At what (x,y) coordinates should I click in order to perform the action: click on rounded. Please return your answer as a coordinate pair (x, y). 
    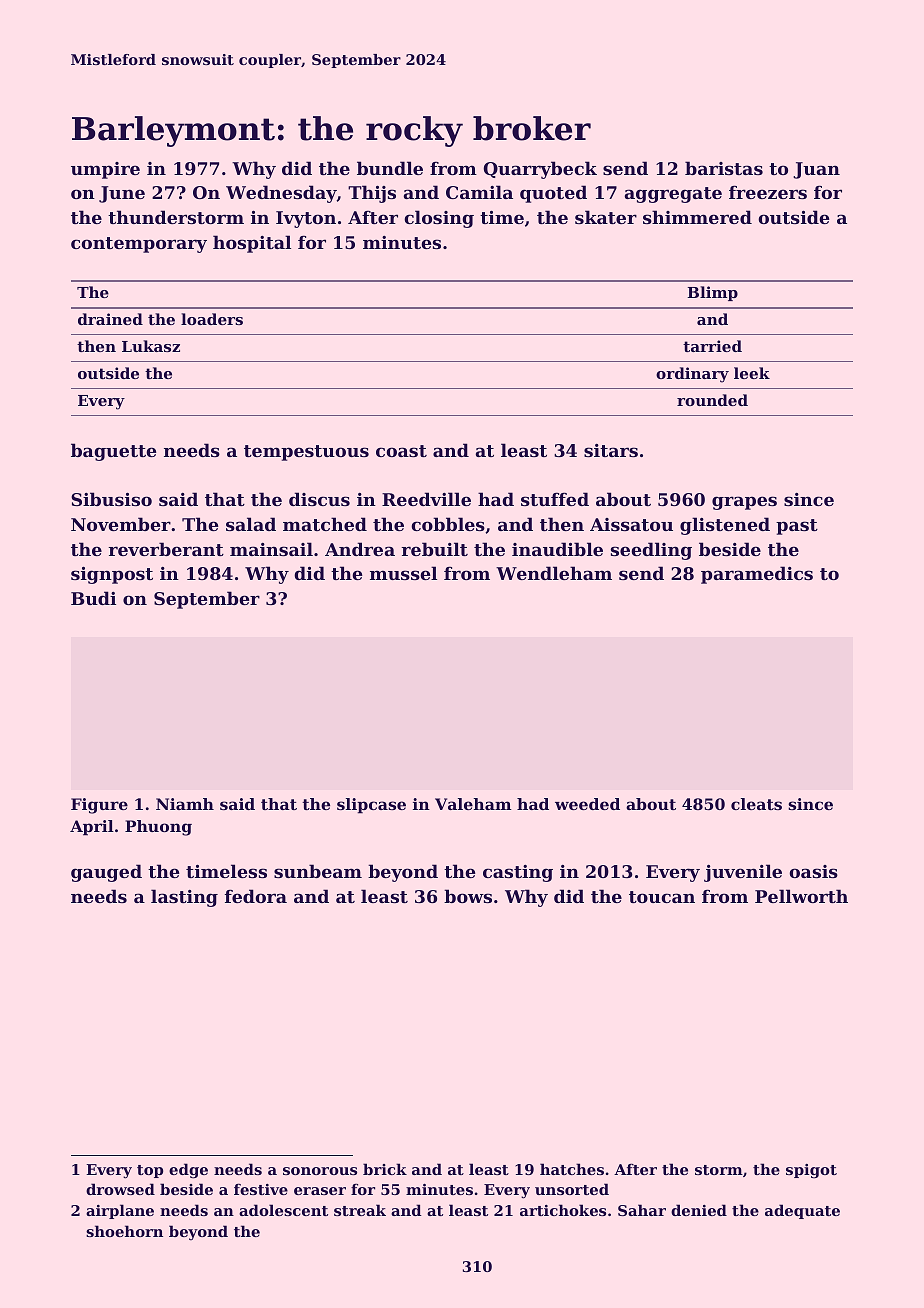
    Looking at the image, I should click on (712, 400).
